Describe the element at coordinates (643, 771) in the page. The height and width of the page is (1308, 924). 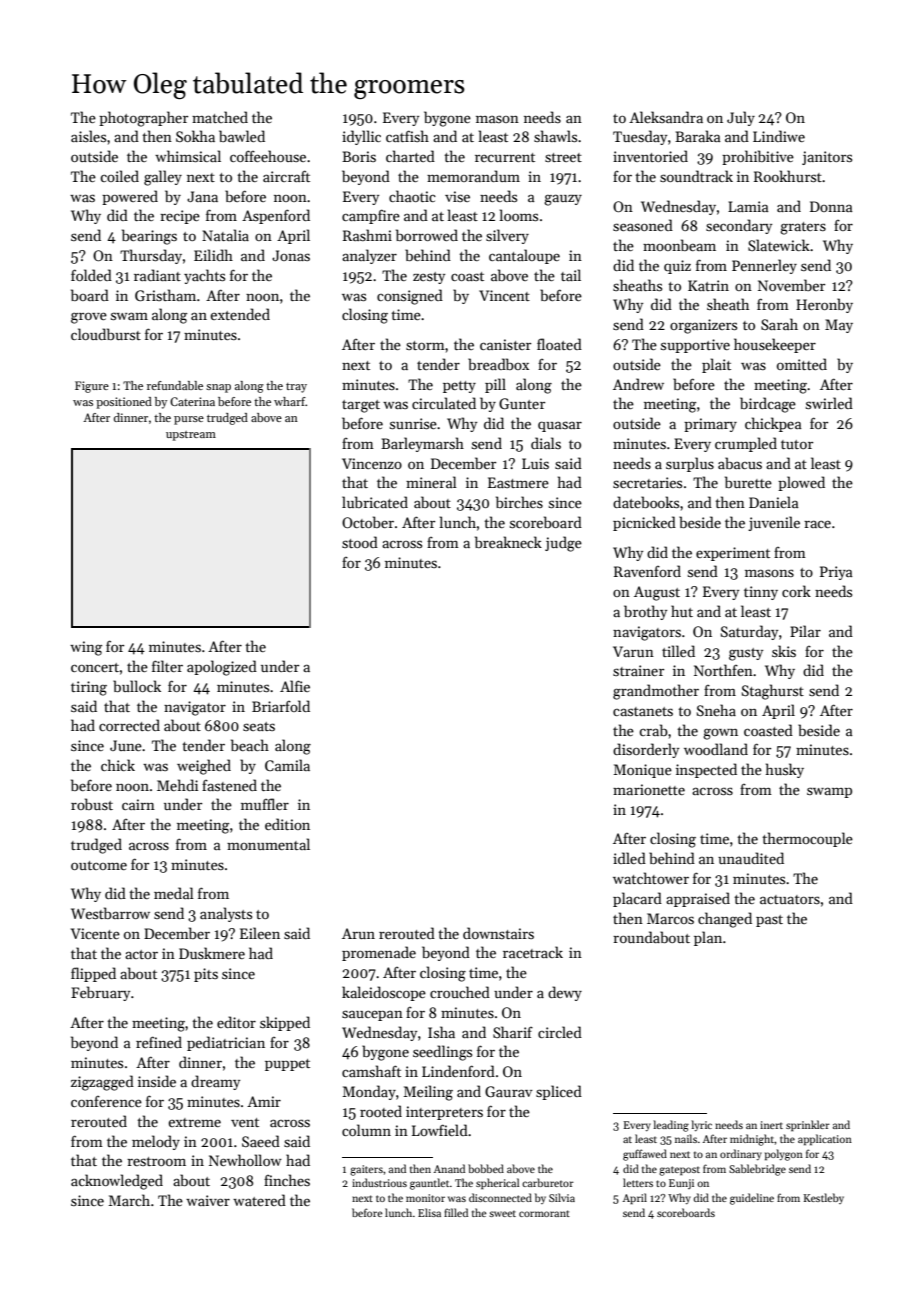
I see `Monique` at that location.
